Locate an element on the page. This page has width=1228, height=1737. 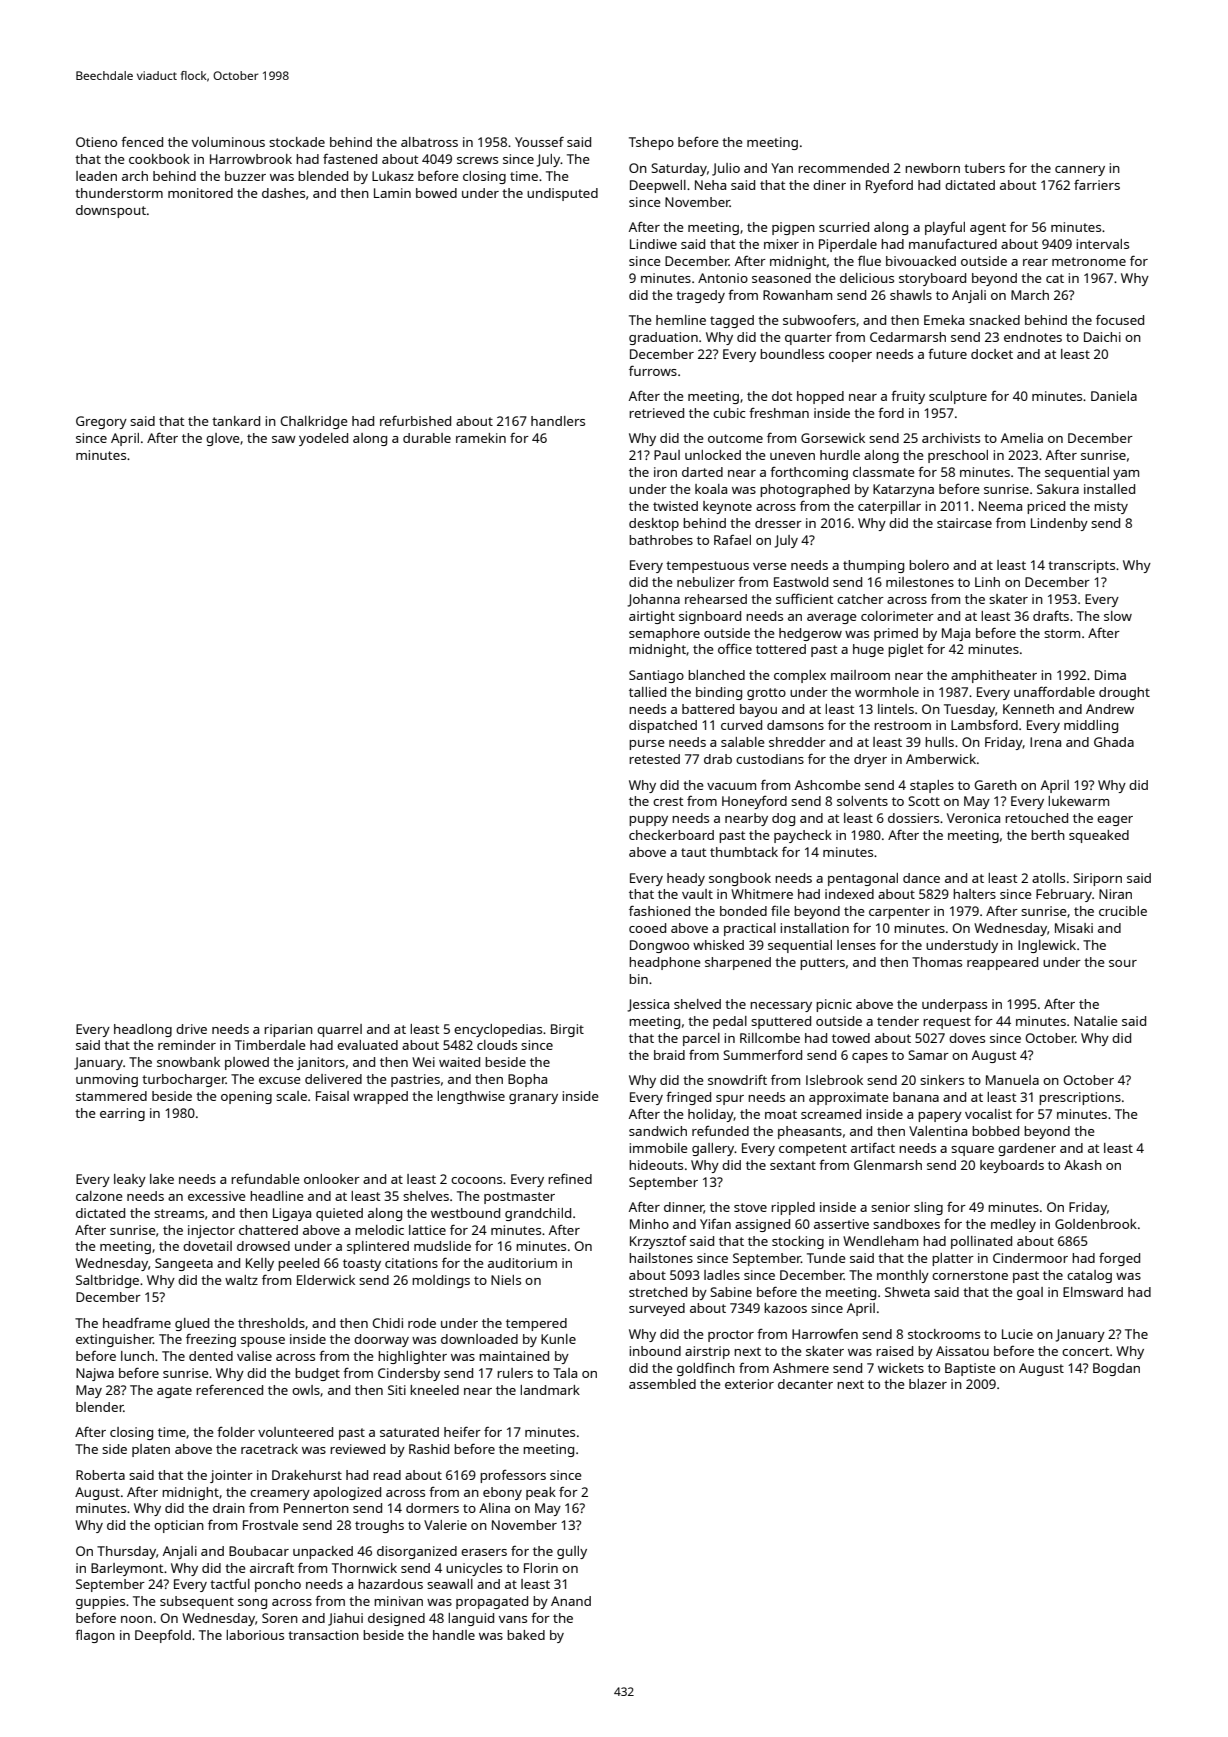
troughs is located at coordinates (379, 1526).
